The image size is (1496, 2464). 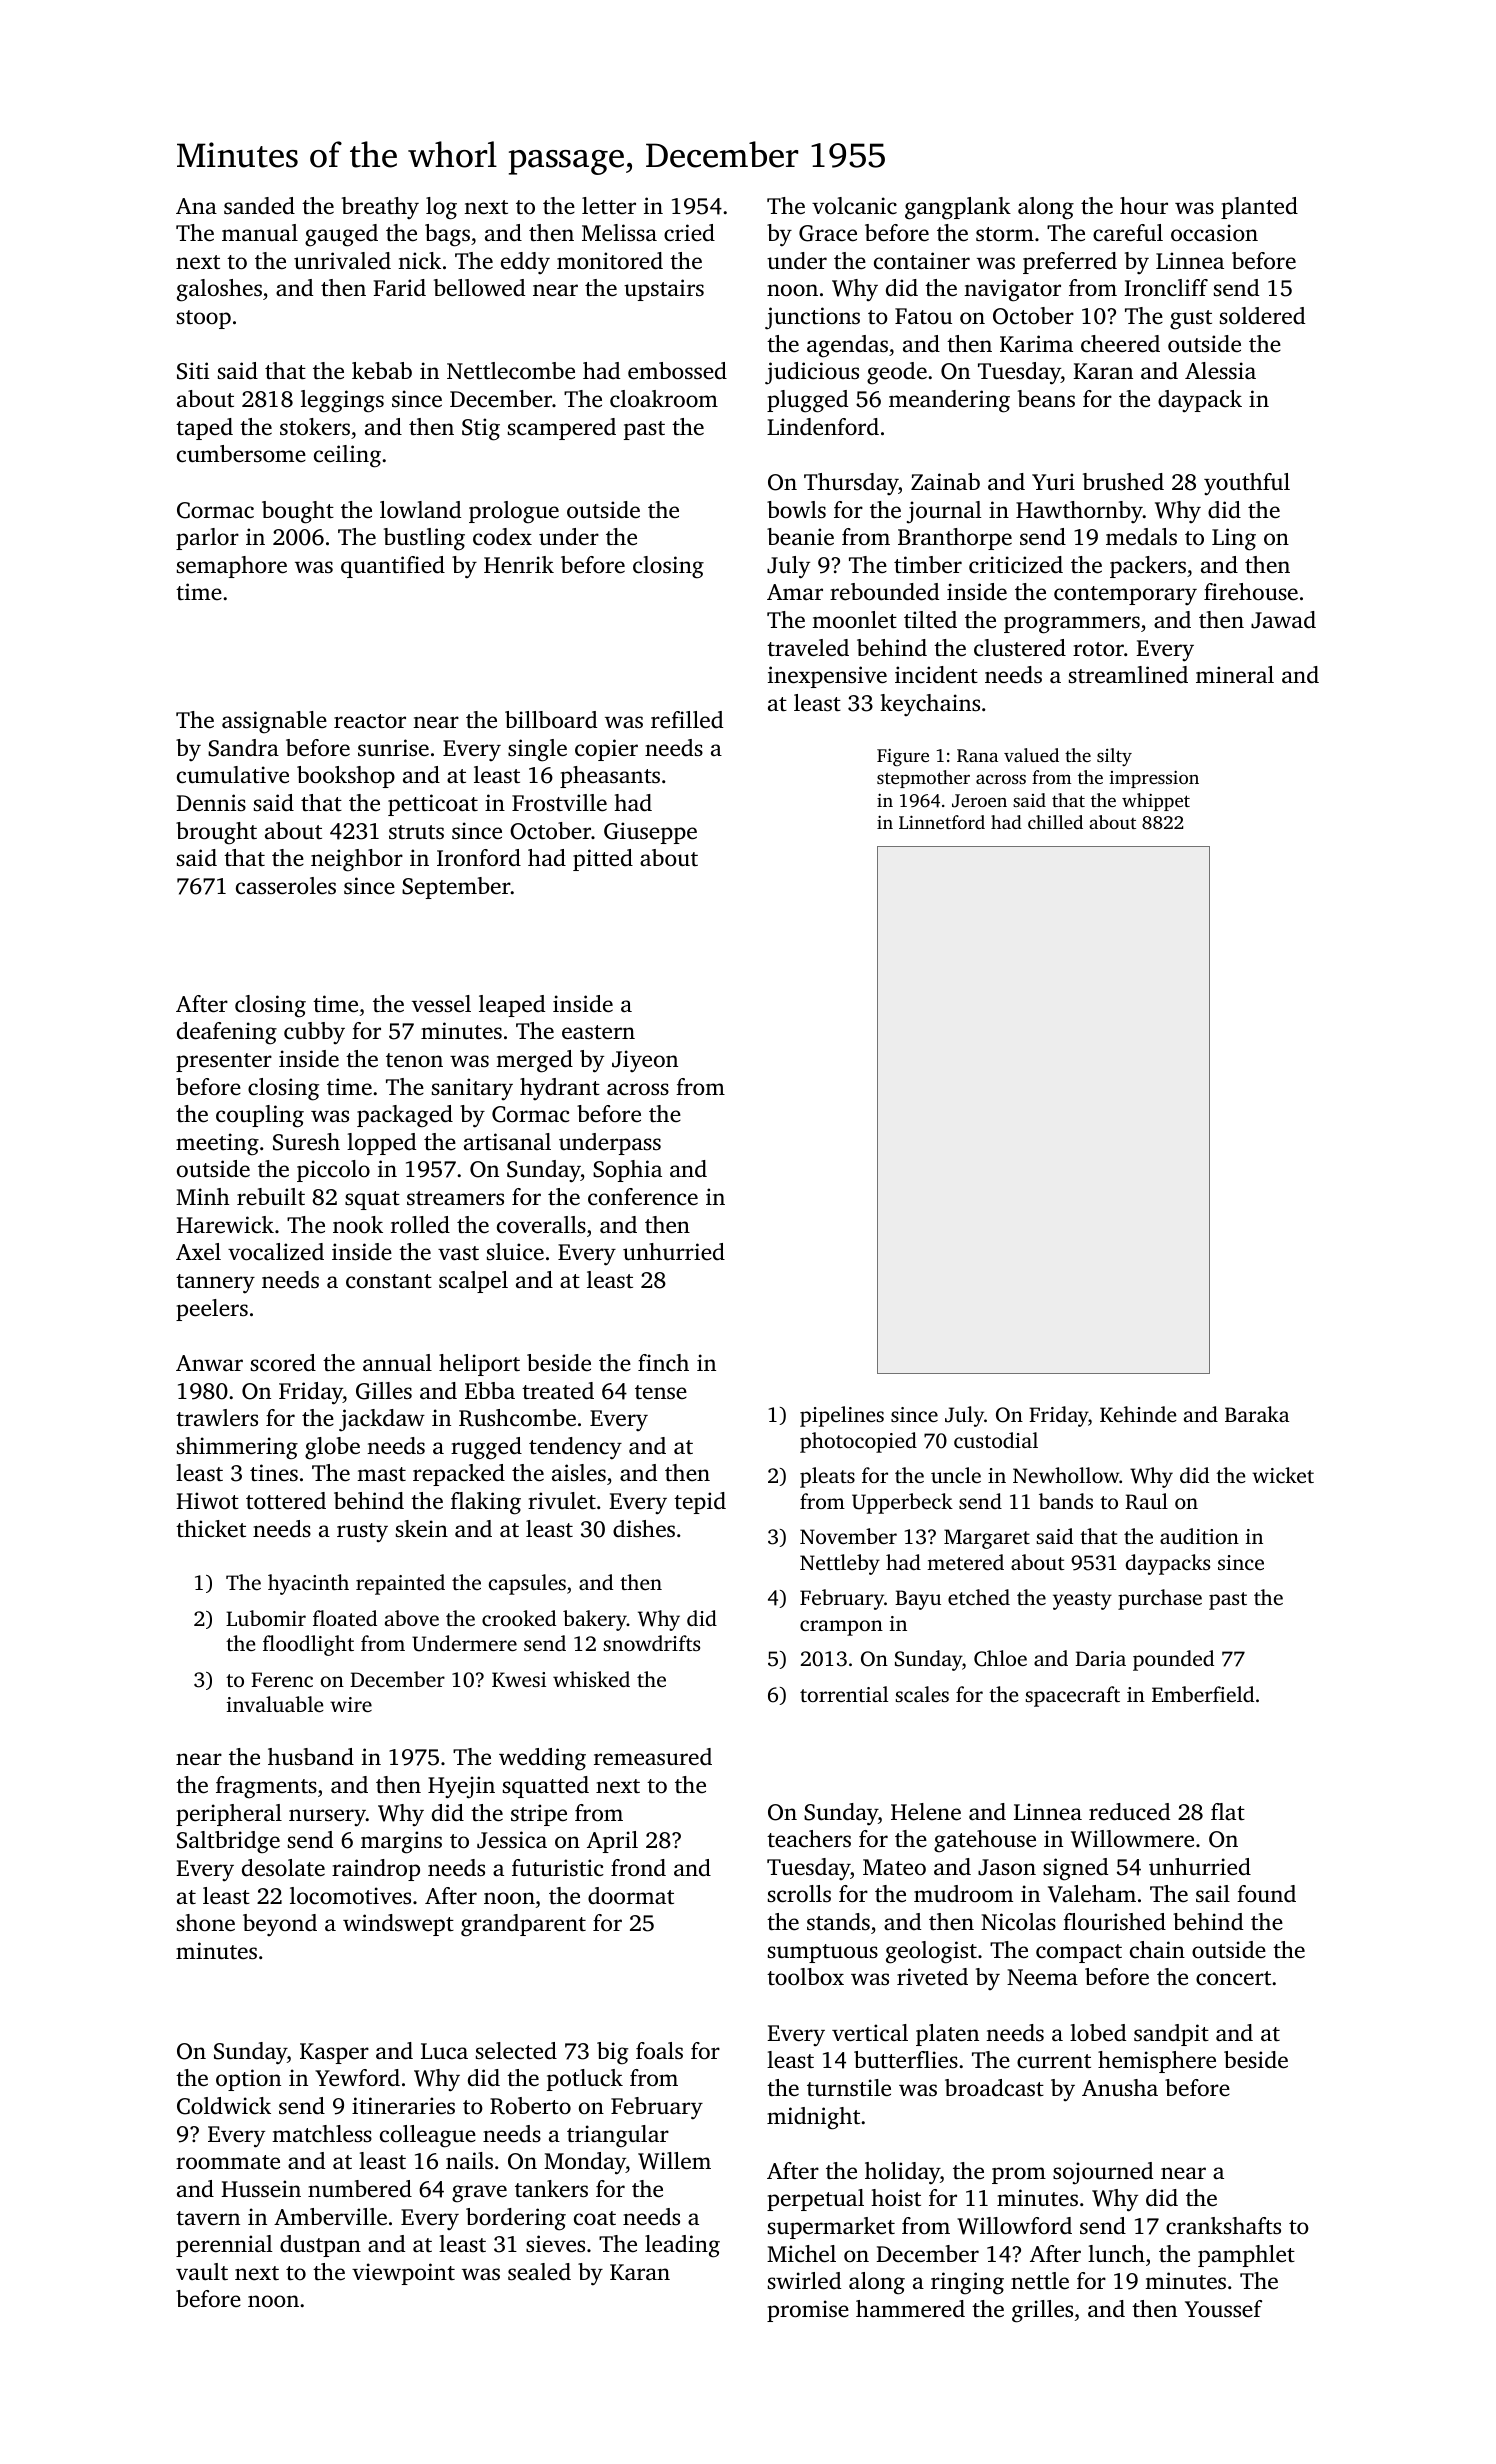 I want to click on wicket, so click(x=1283, y=1475).
